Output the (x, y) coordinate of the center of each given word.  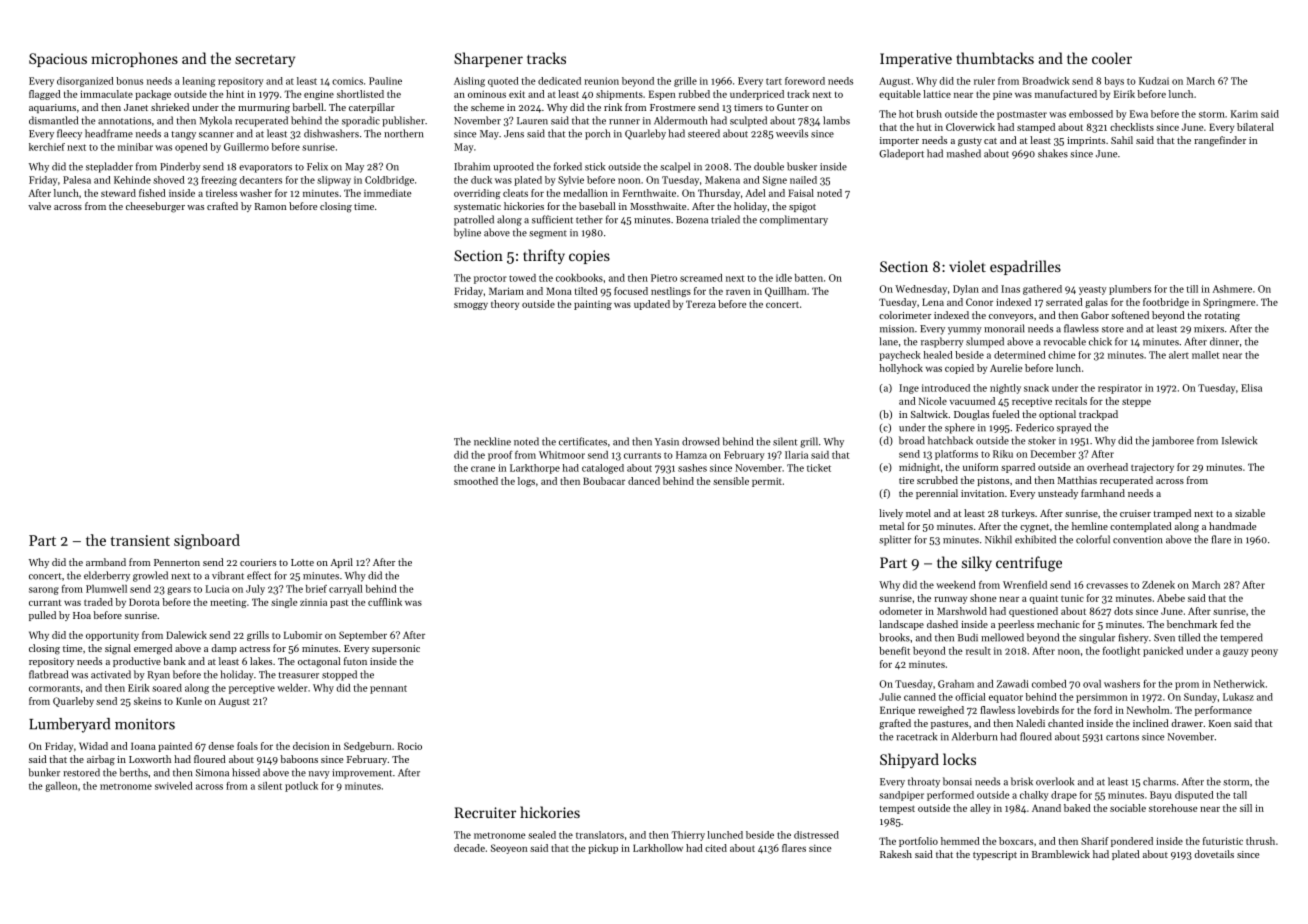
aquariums (52, 108)
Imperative (916, 60)
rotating (1222, 317)
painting (593, 305)
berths (133, 772)
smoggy (471, 306)
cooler (1112, 58)
